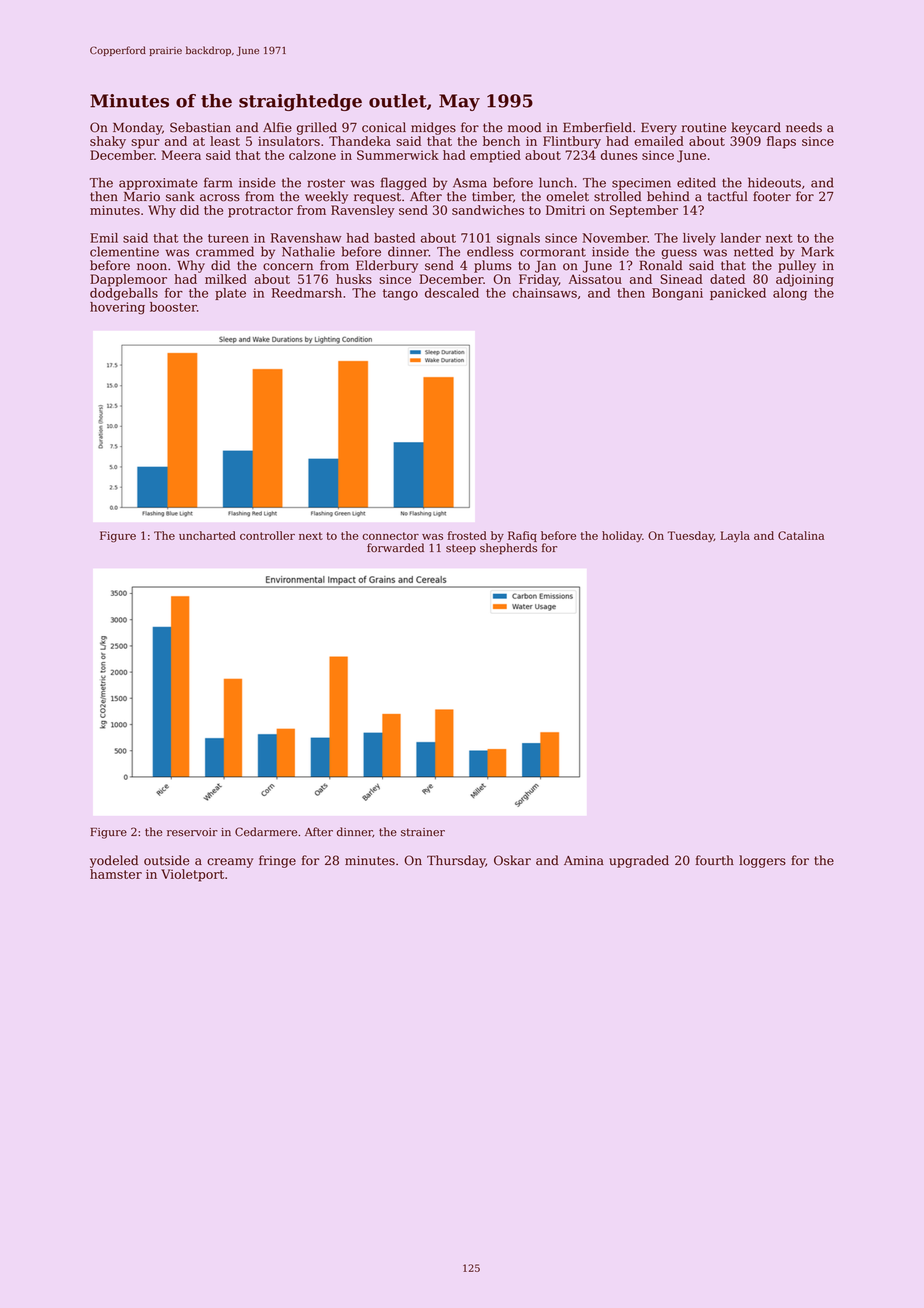 Image resolution: width=924 pixels, height=1308 pixels. Describe the element at coordinates (267, 535) in the screenshot. I see `controller` at that location.
